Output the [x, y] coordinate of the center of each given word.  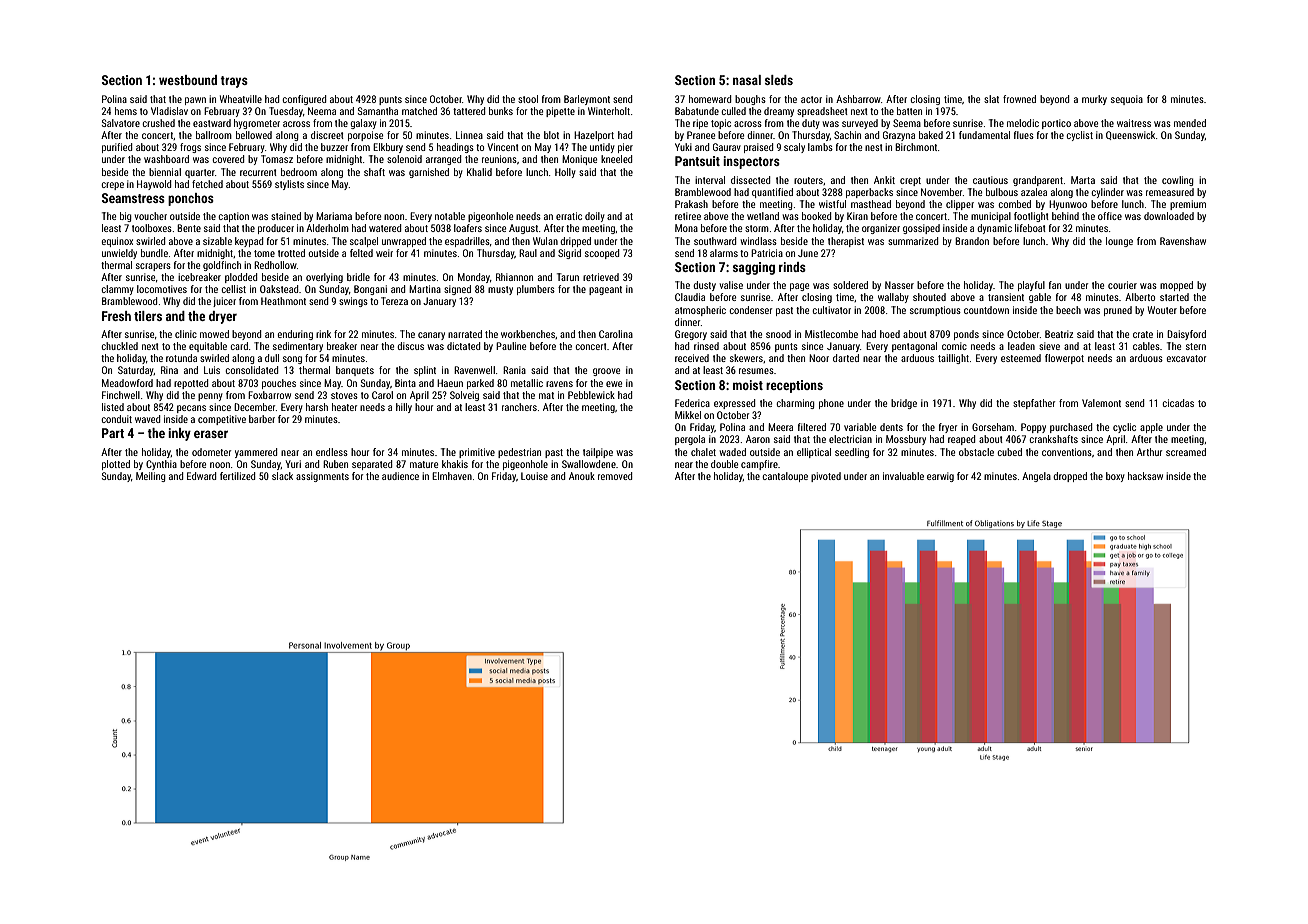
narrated [465, 334]
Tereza [394, 301]
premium [1188, 205]
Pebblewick [591, 395]
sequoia [1127, 100]
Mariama [334, 216]
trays [234, 82]
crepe [112, 186]
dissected [751, 180]
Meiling [151, 477]
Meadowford [127, 383]
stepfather [1034, 404]
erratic [569, 216]
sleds [779, 80]
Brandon [972, 241]
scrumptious [935, 311]
